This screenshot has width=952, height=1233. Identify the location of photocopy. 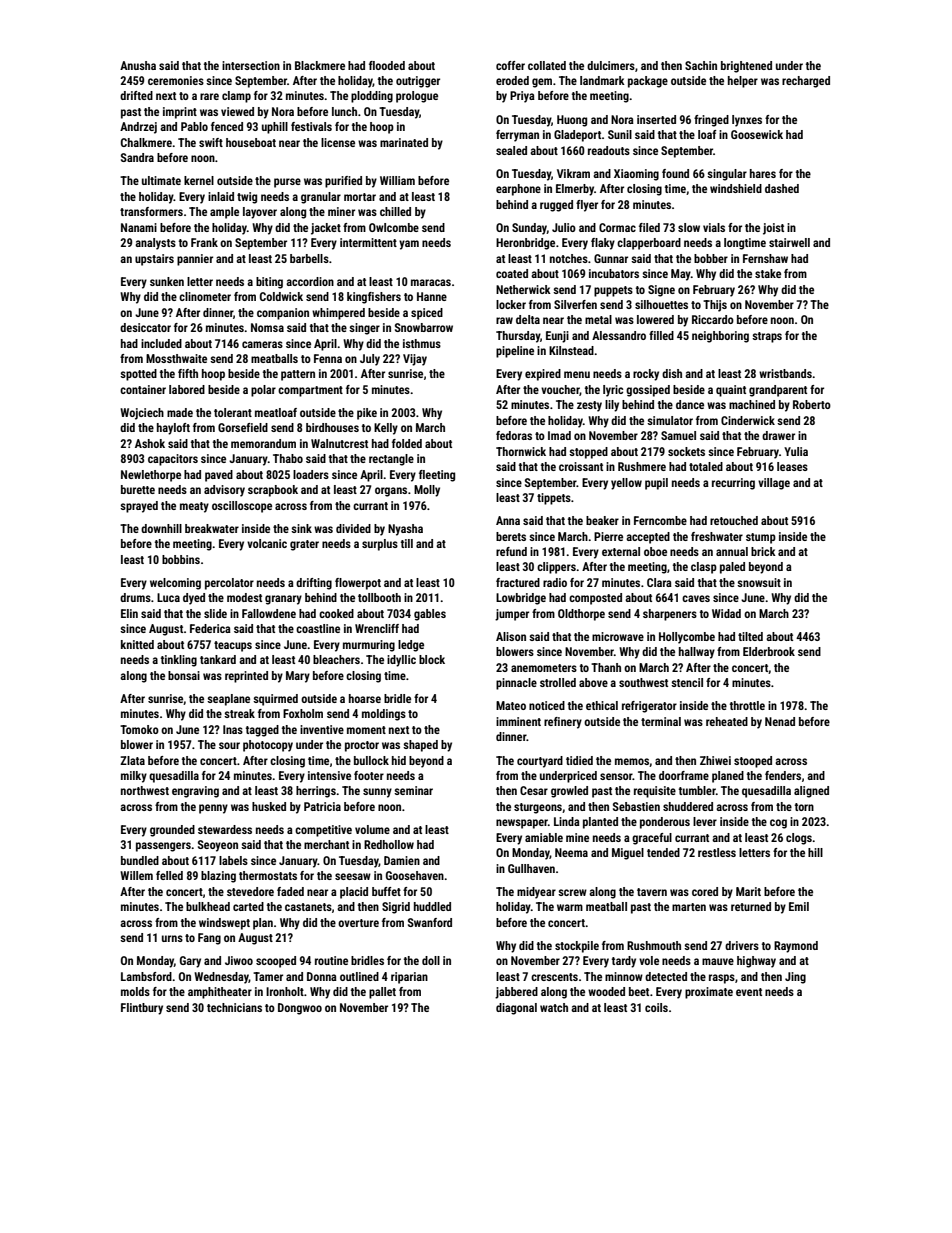
(268, 746).
